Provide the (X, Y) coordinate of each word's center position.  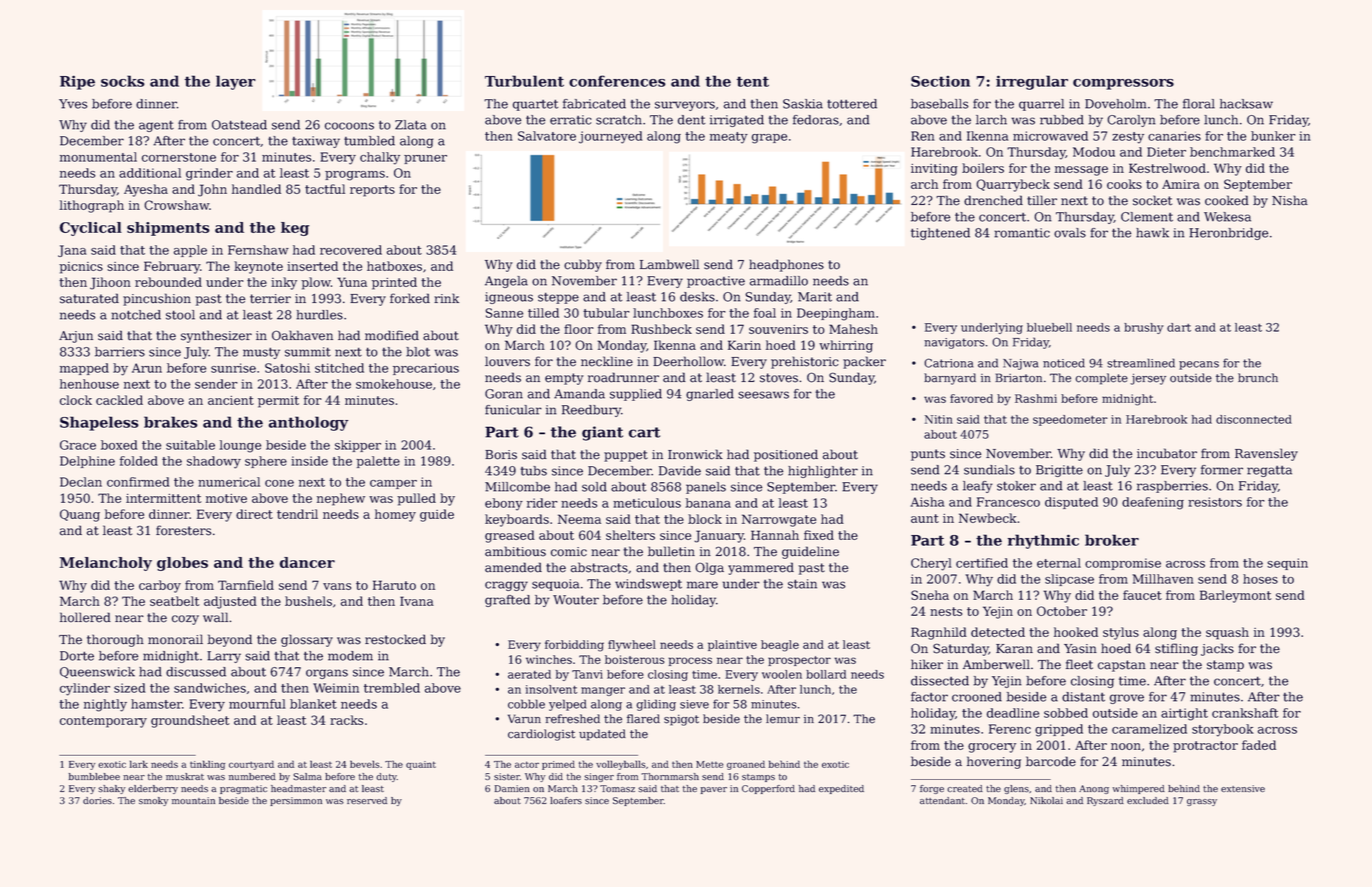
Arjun (76, 337)
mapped (84, 369)
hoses (1260, 579)
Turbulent (524, 81)
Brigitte (1059, 471)
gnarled (710, 395)
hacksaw (1246, 104)
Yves (73, 104)
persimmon (296, 801)
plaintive (732, 645)
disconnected (1254, 419)
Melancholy (106, 564)
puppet (626, 456)
